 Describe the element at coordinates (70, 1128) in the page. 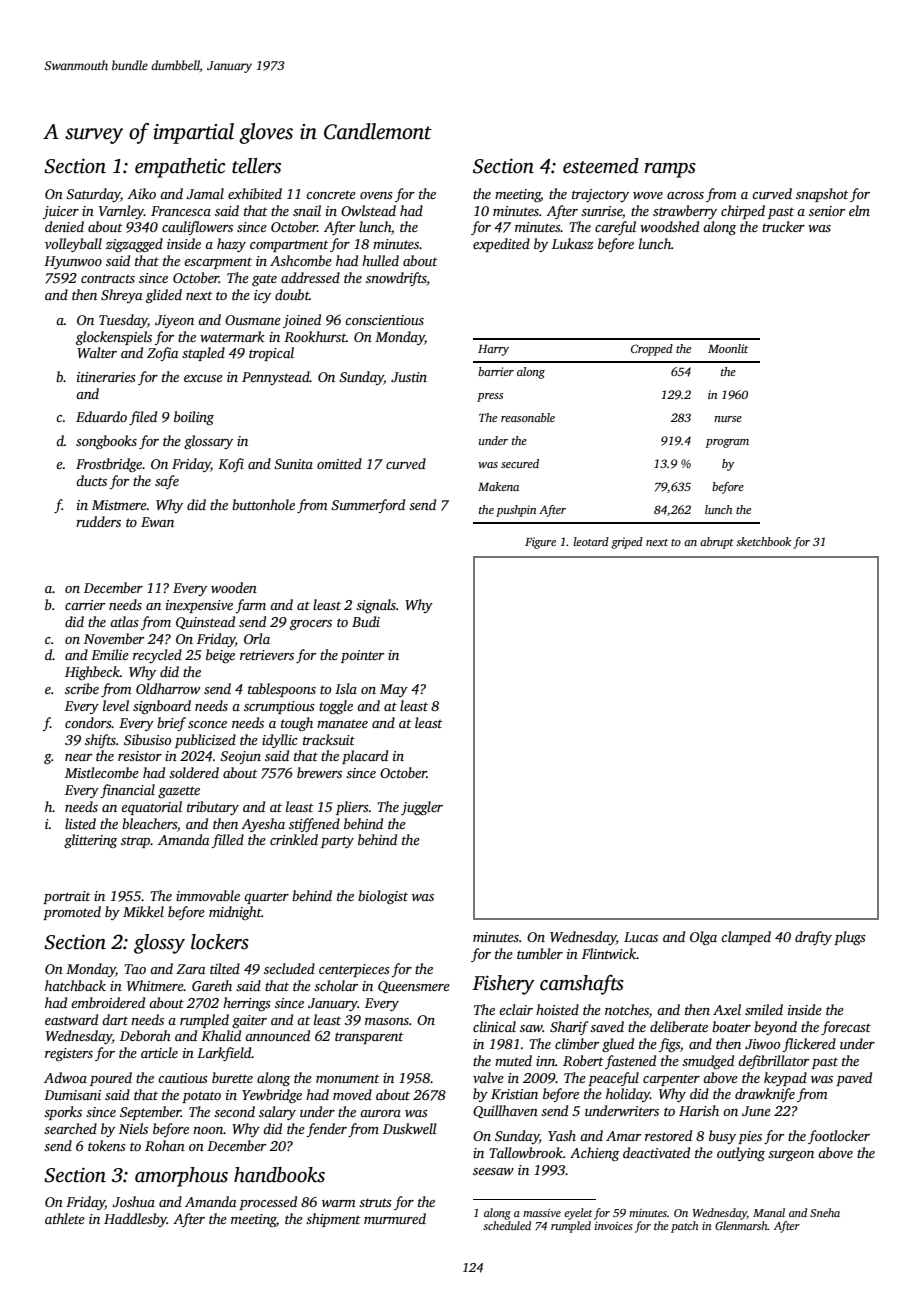

I see `searched` at that location.
